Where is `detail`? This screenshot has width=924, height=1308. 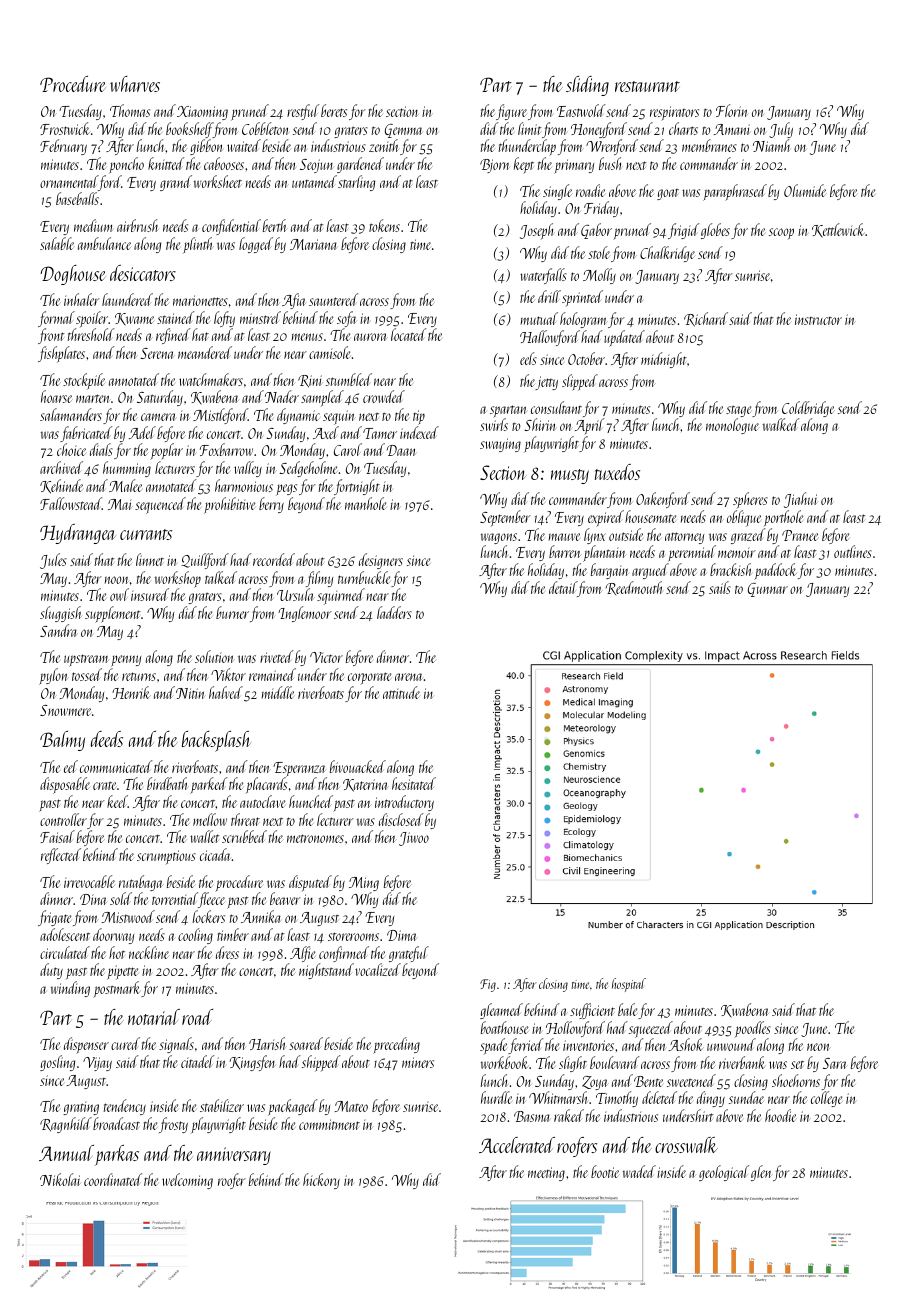 detail is located at coordinates (563, 587).
